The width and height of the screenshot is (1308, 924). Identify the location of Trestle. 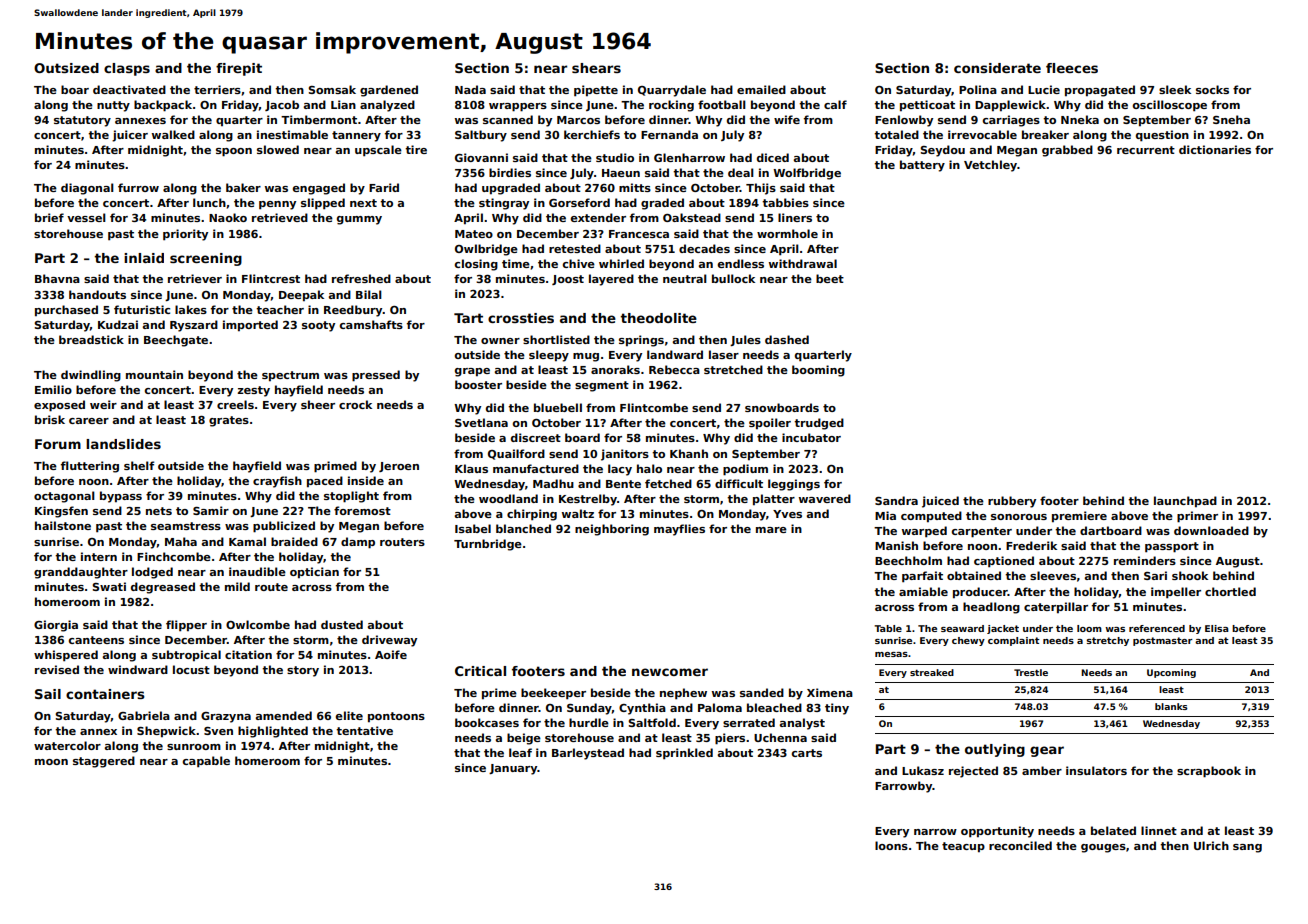
(1031, 672).
